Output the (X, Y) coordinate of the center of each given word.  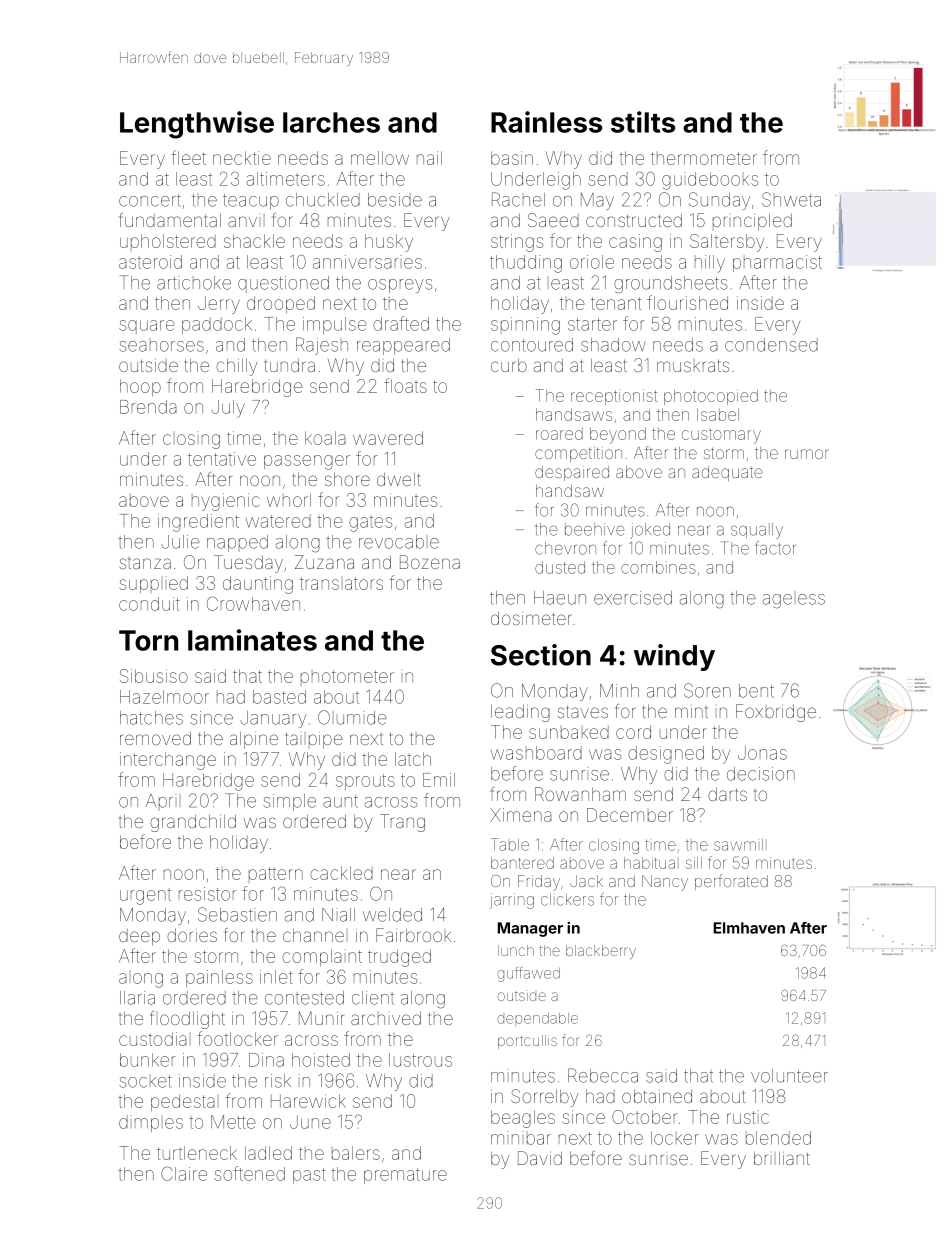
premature (405, 1176)
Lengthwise (197, 125)
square (147, 327)
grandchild (193, 823)
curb (509, 365)
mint (691, 711)
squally (757, 531)
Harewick (308, 1101)
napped (237, 543)
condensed (771, 345)
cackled (341, 873)
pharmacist (777, 263)
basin (512, 158)
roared (559, 434)
